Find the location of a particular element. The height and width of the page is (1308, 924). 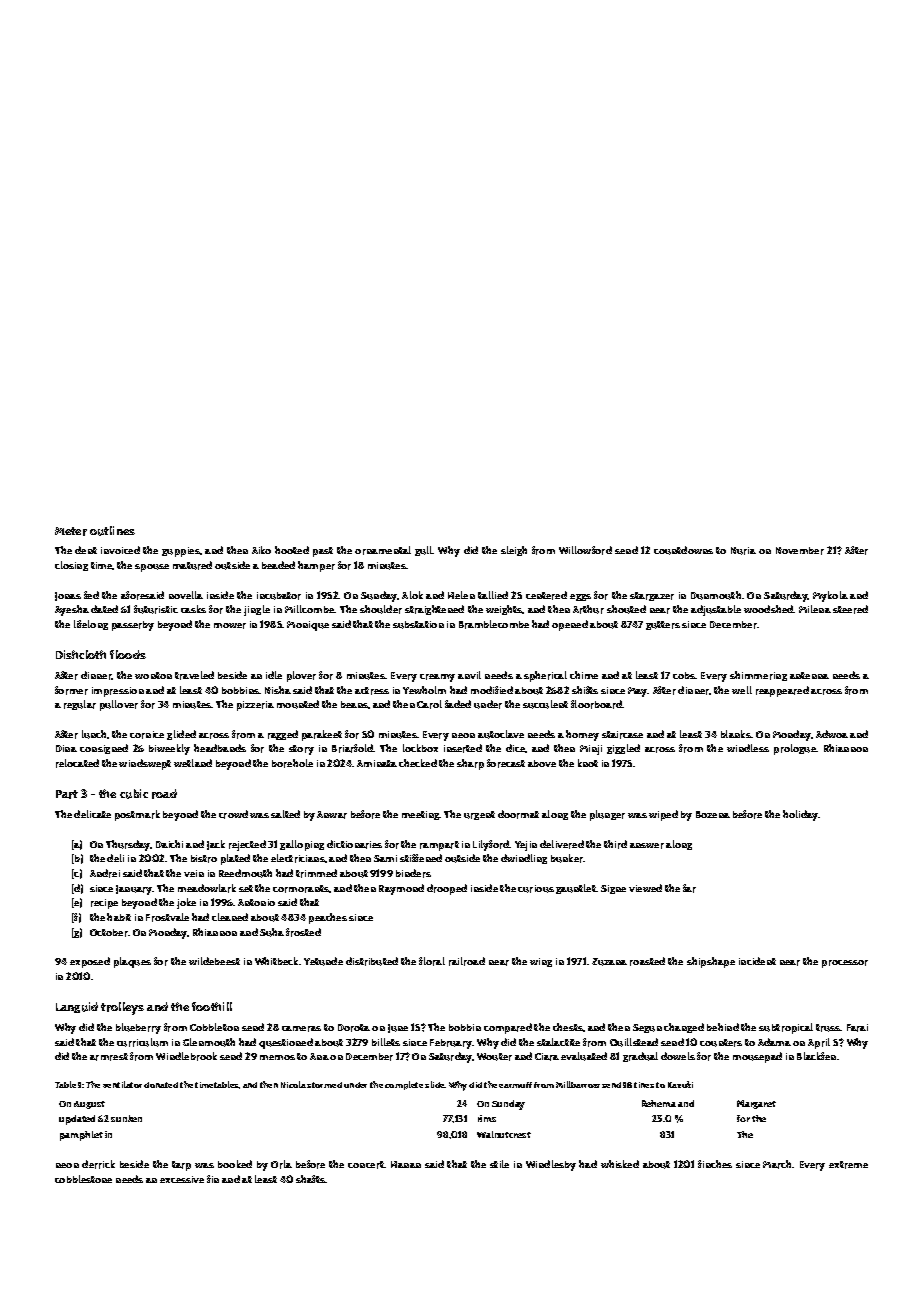

beans is located at coordinates (355, 705).
